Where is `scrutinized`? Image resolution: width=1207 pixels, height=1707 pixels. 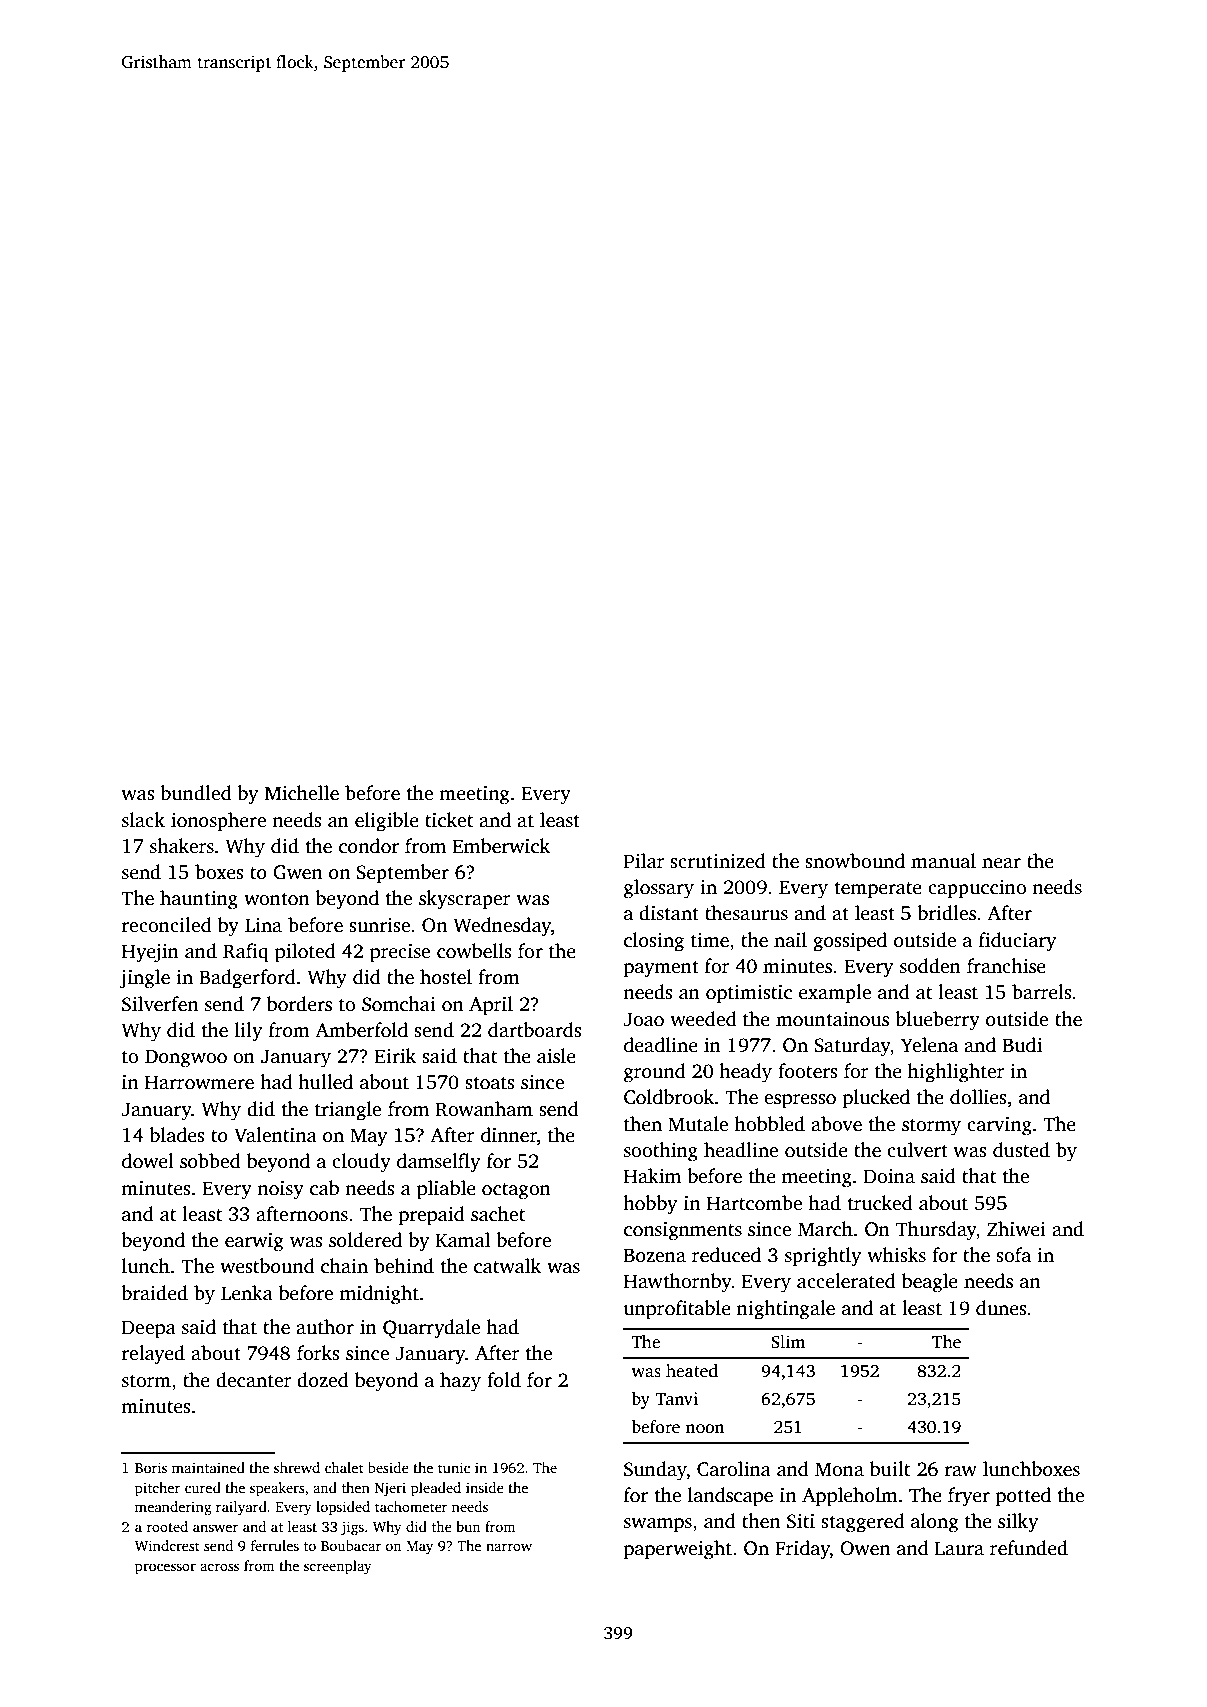 scrutinized is located at coordinates (718, 861).
